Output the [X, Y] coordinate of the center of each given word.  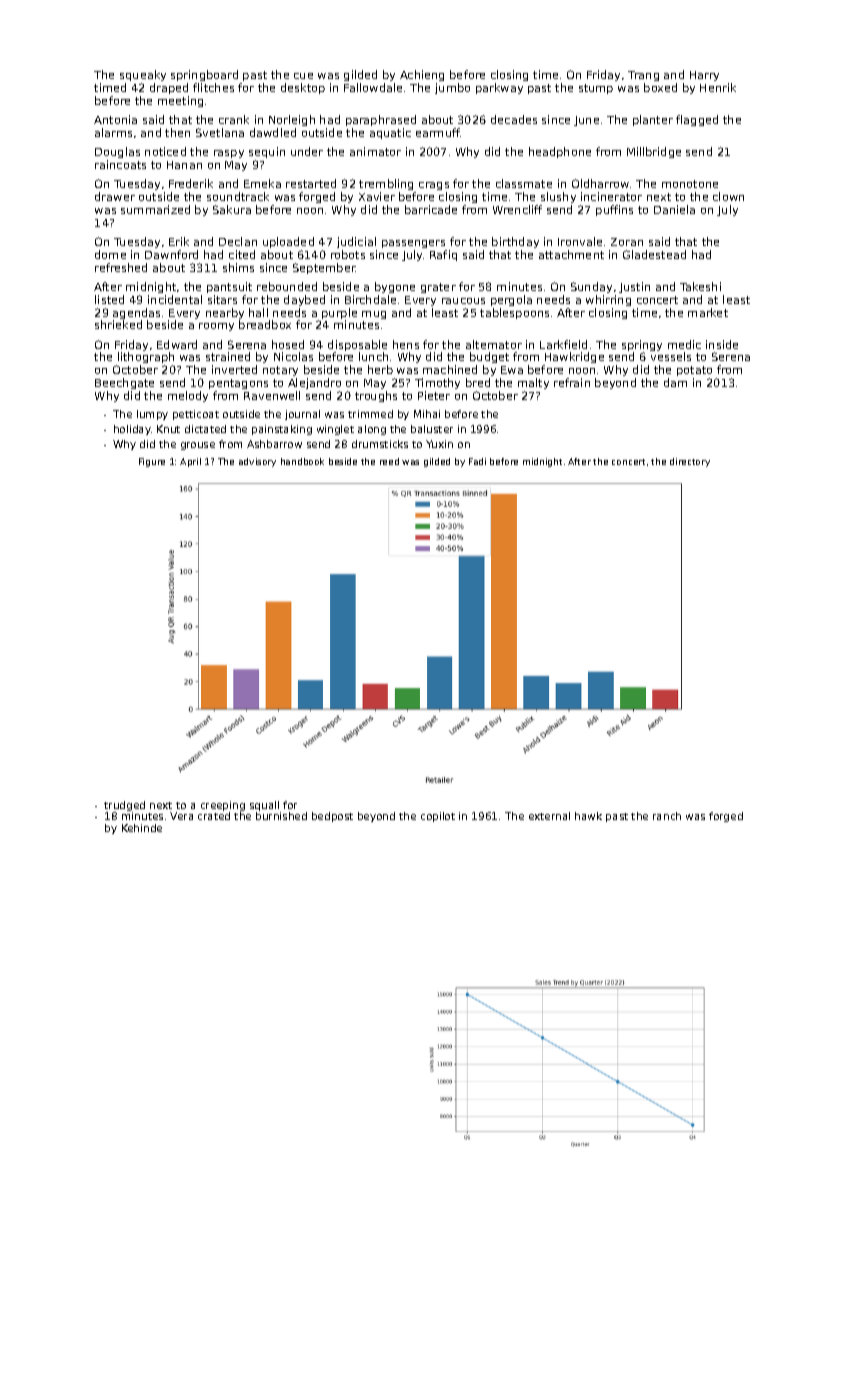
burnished [281, 816]
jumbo [452, 88]
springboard [204, 75]
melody [188, 396]
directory [690, 462]
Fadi [477, 461]
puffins [614, 210]
